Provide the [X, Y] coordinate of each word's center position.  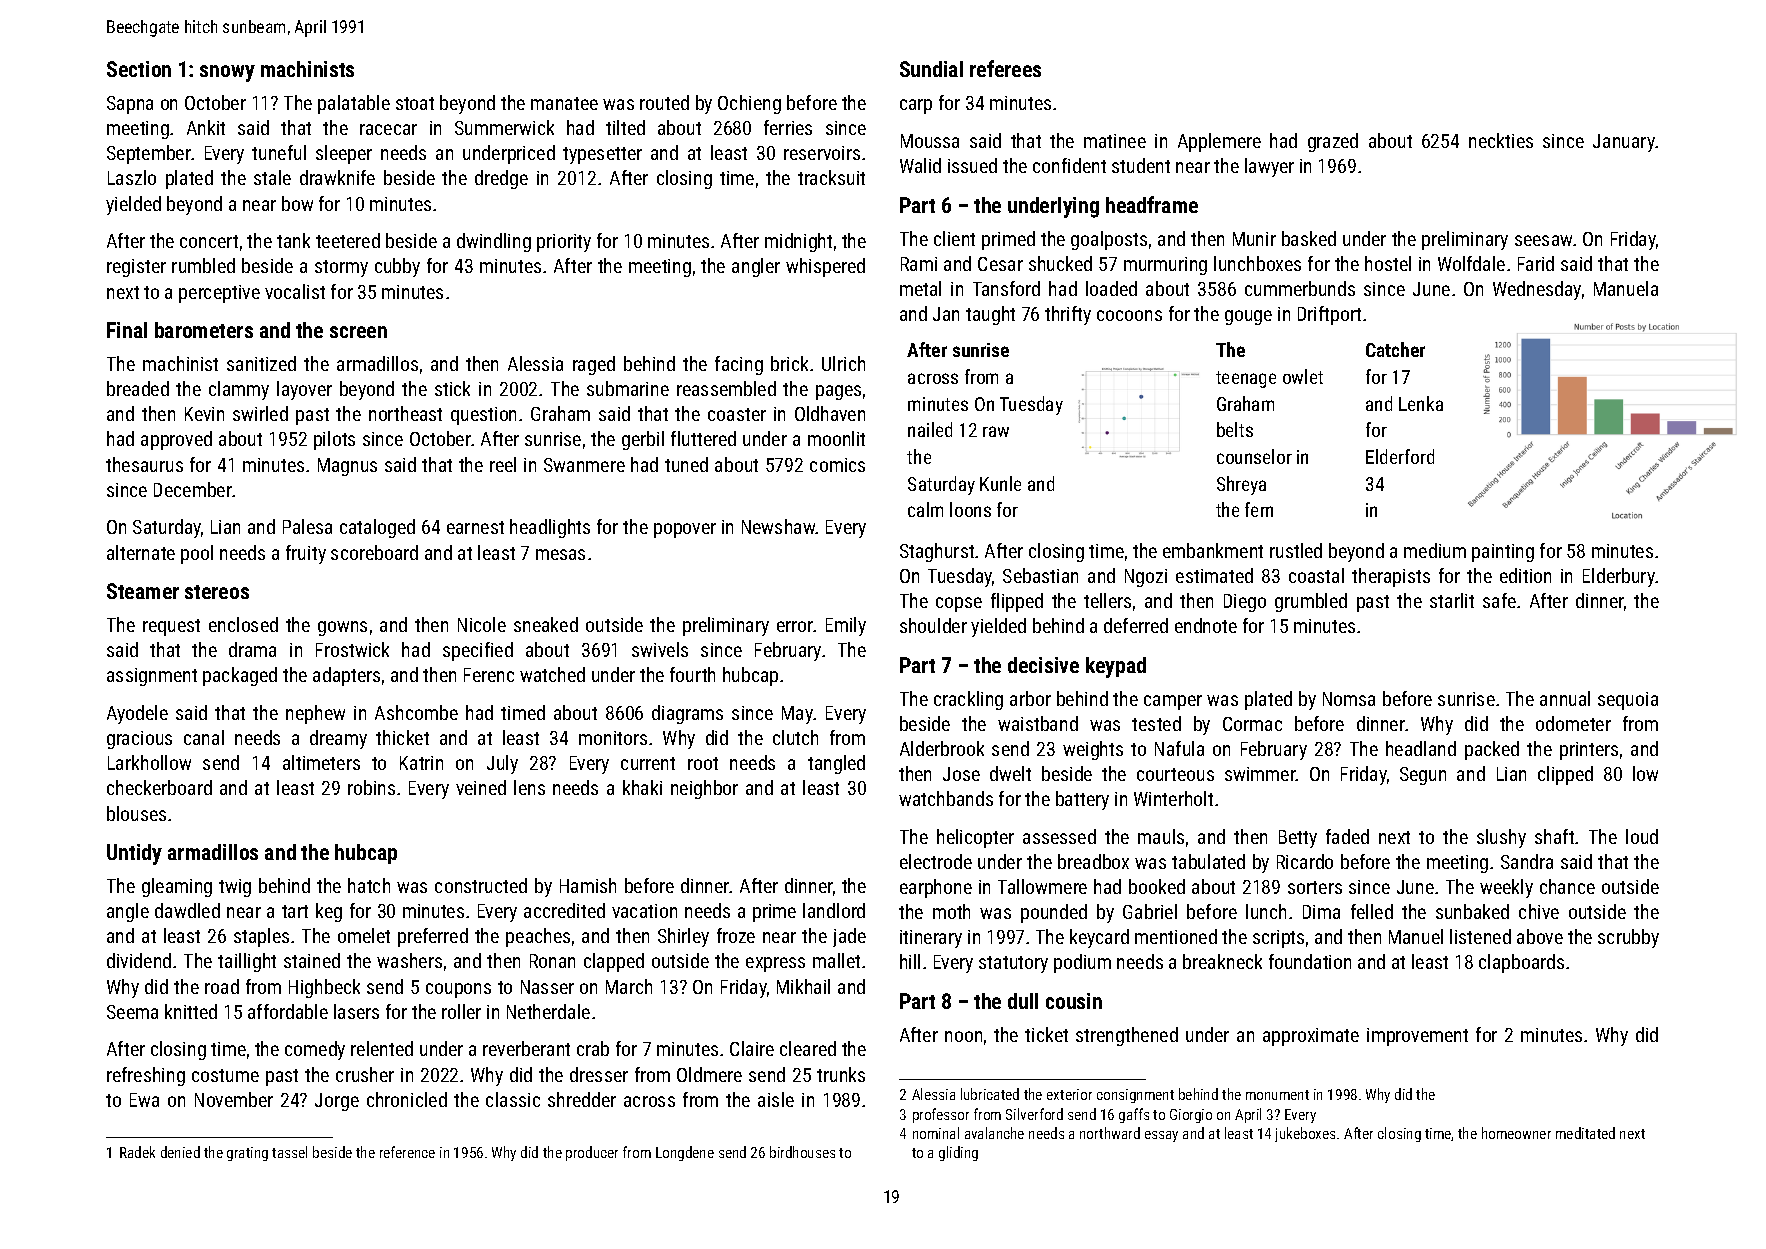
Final [127, 330]
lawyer [1269, 167]
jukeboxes [1305, 1134]
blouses [136, 813]
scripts [1278, 939]
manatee [564, 103]
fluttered [703, 438]
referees [1005, 68]
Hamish [588, 885]
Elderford [1400, 456]
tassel [289, 1152]
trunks [841, 1074]
